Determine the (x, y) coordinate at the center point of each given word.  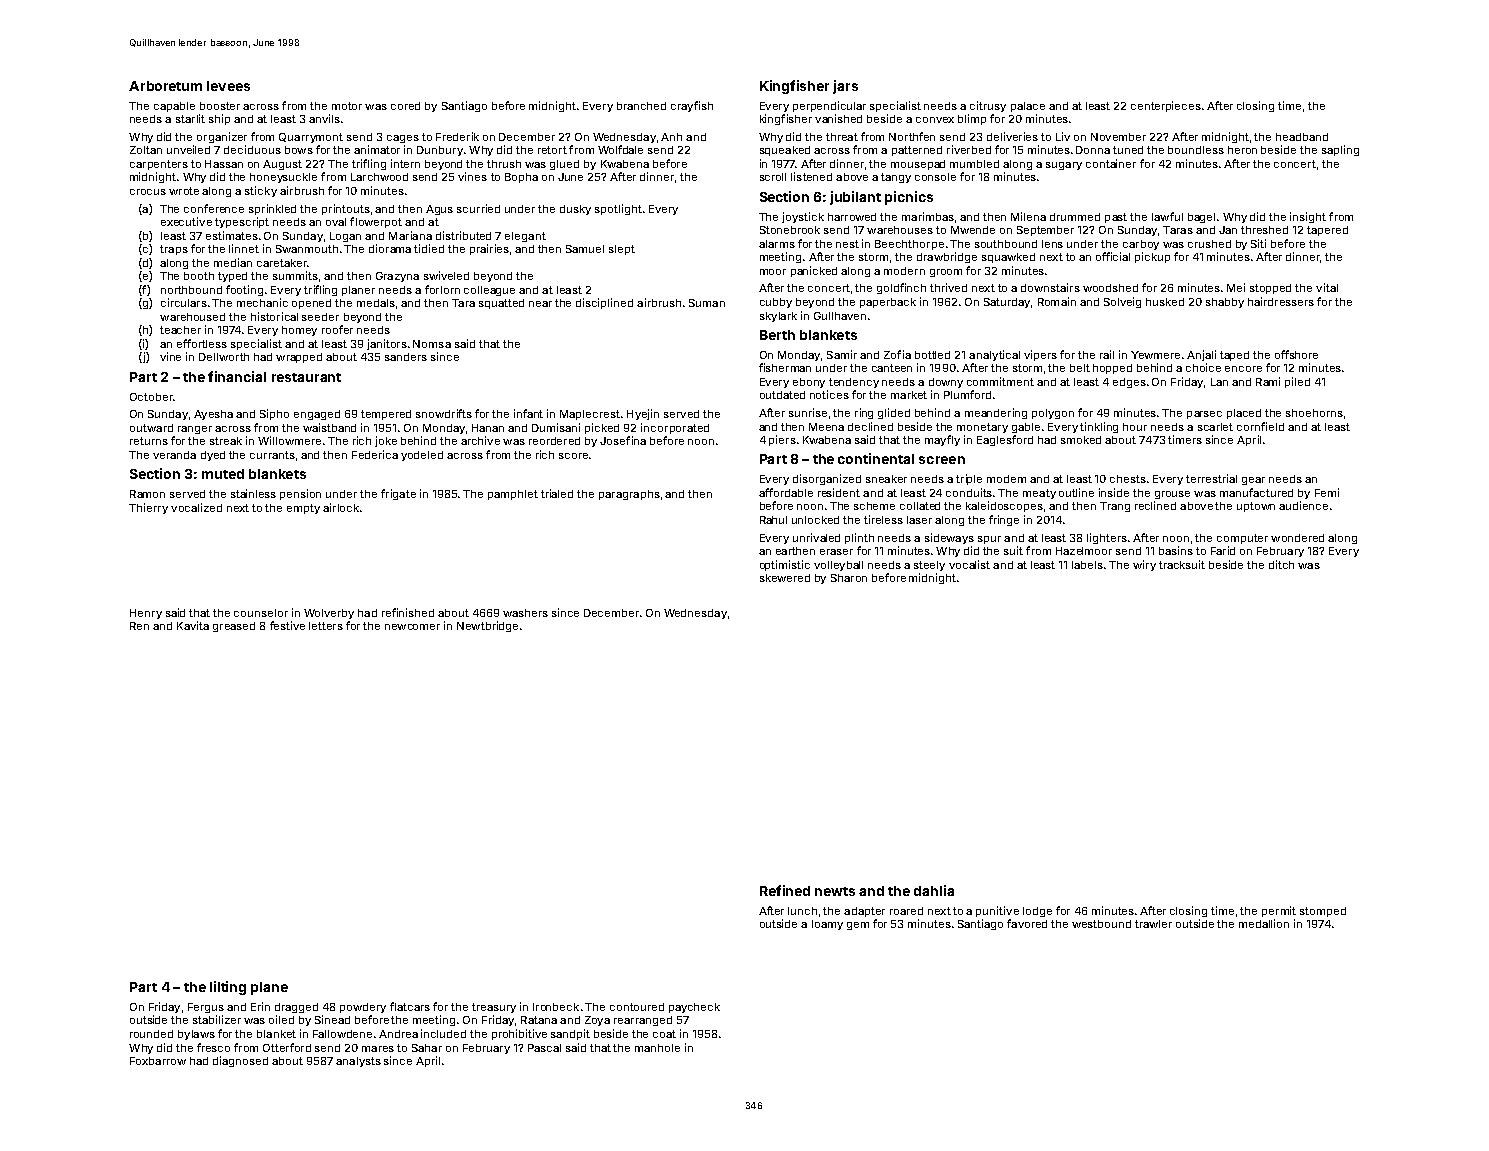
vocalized (196, 507)
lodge (1037, 912)
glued (564, 165)
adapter (864, 912)
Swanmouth (307, 249)
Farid (1223, 550)
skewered (785, 578)
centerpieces (1166, 106)
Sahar (427, 1048)
